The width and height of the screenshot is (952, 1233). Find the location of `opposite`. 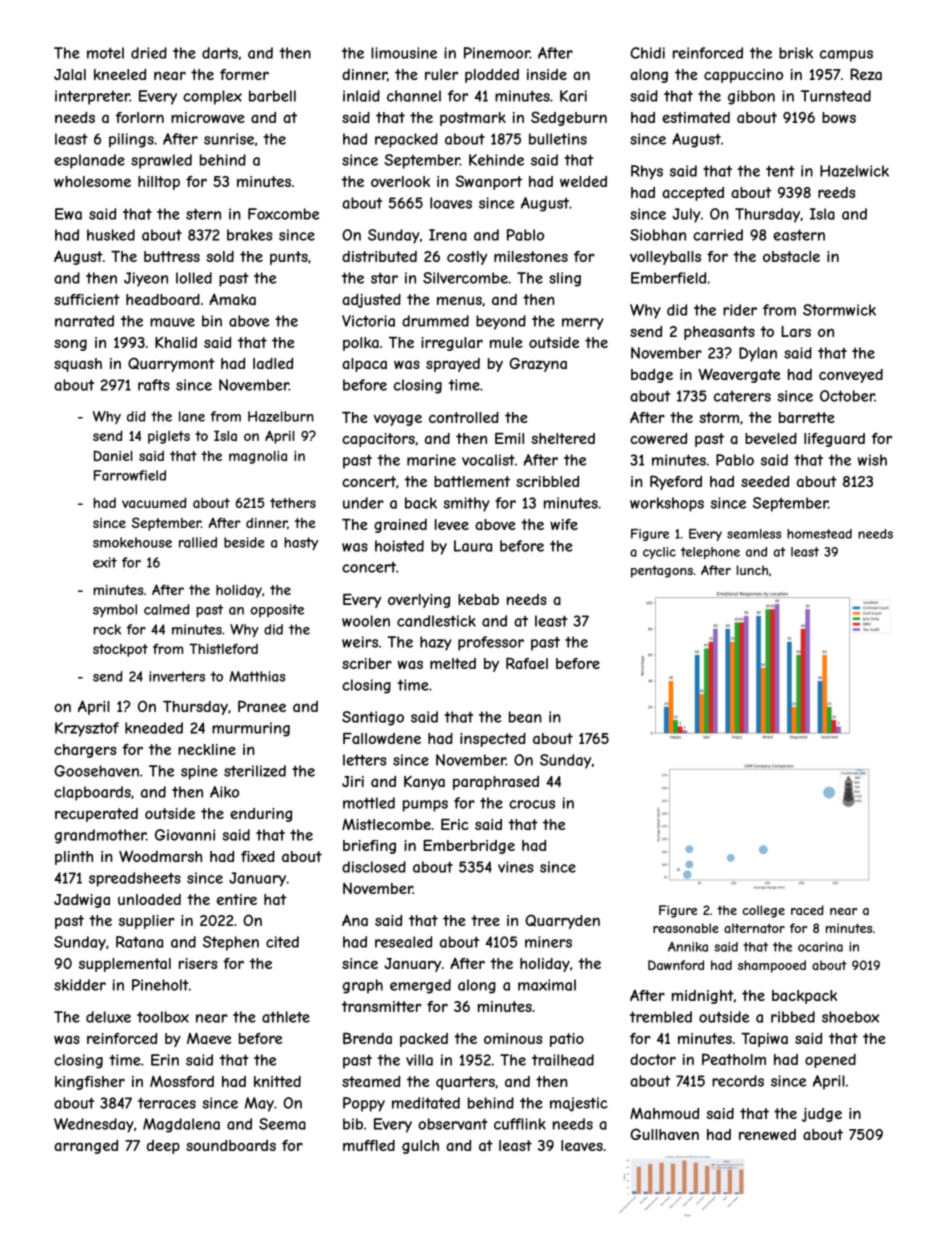

opposite is located at coordinates (277, 610).
